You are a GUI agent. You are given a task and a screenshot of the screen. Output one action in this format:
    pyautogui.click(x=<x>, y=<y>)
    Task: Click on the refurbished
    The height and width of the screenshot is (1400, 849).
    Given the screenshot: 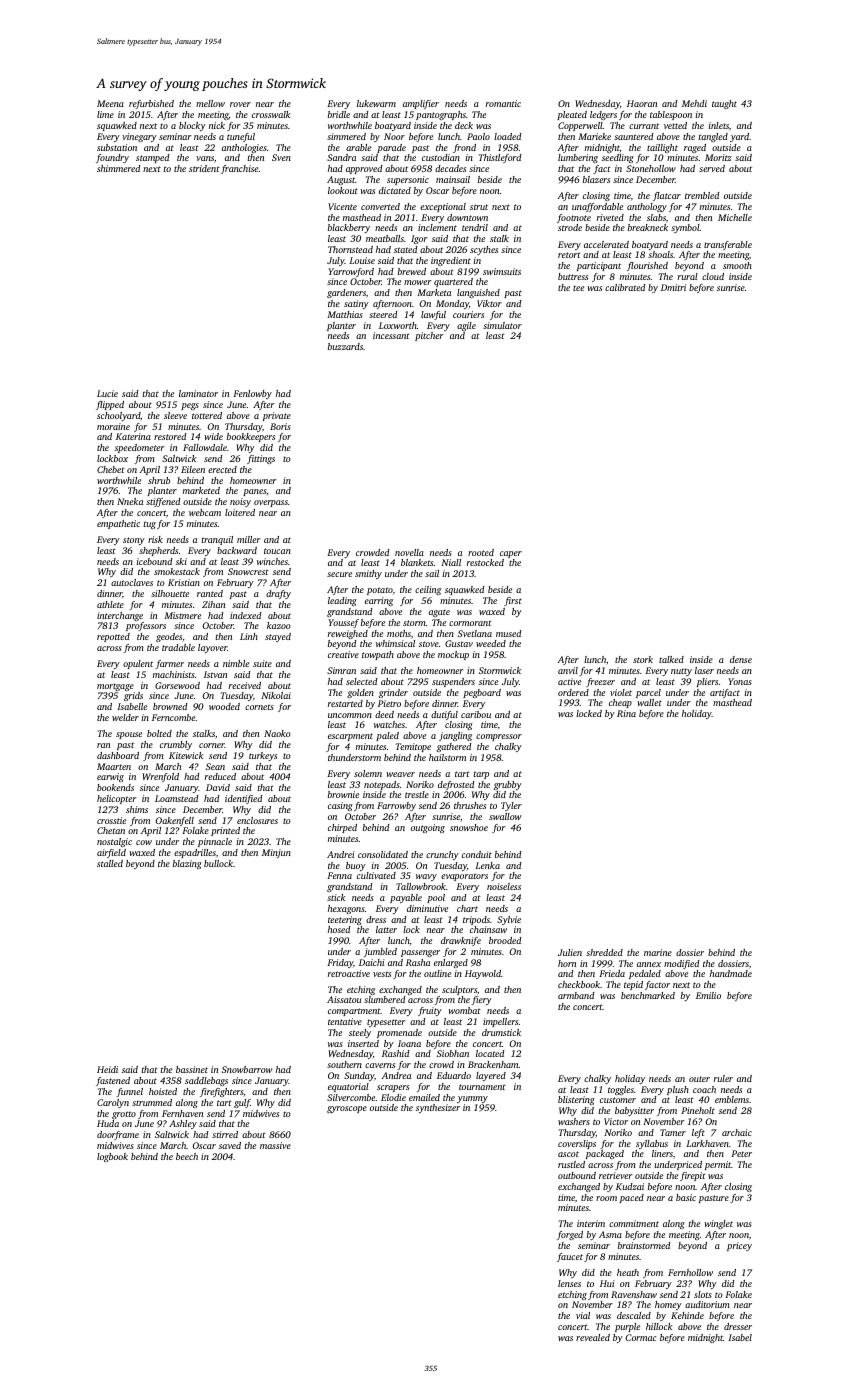 What is the action you would take?
    pyautogui.click(x=151, y=104)
